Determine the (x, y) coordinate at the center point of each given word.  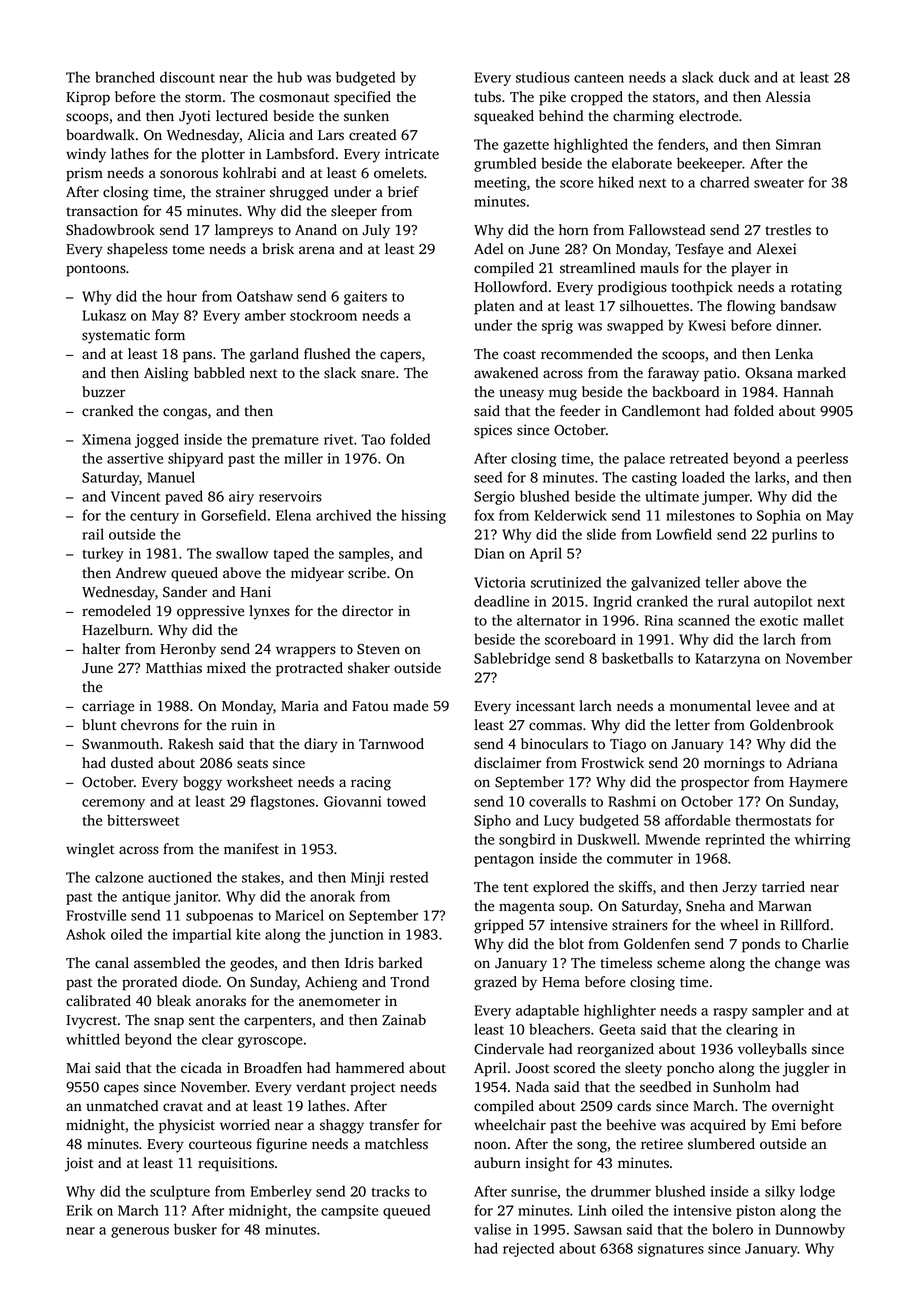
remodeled (116, 611)
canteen (599, 78)
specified (362, 98)
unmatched (122, 1105)
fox (484, 515)
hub (289, 77)
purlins (794, 535)
